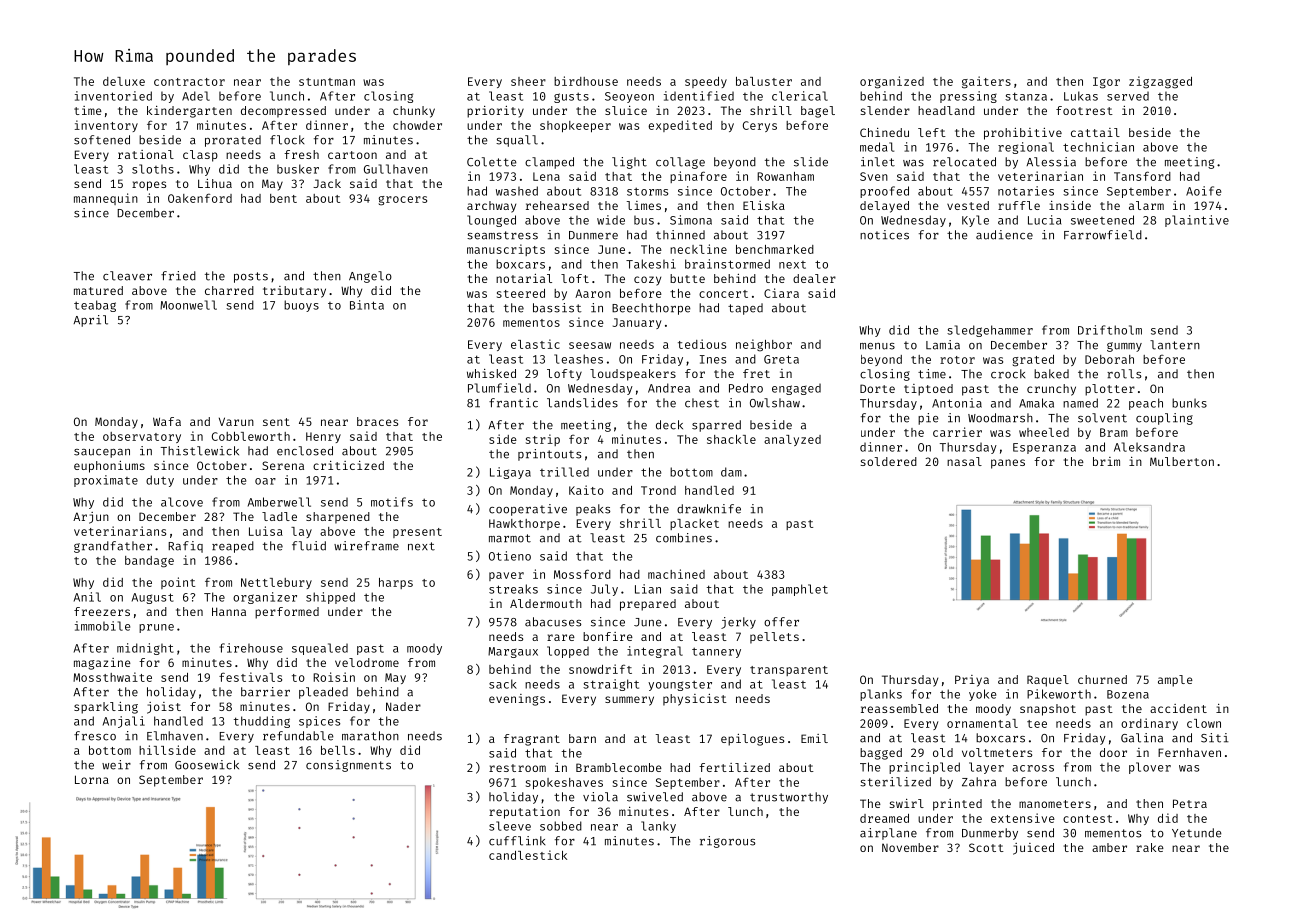 The width and height of the screenshot is (1308, 924). What do you see at coordinates (200, 198) in the screenshot?
I see `Oakenford` at bounding box center [200, 198].
